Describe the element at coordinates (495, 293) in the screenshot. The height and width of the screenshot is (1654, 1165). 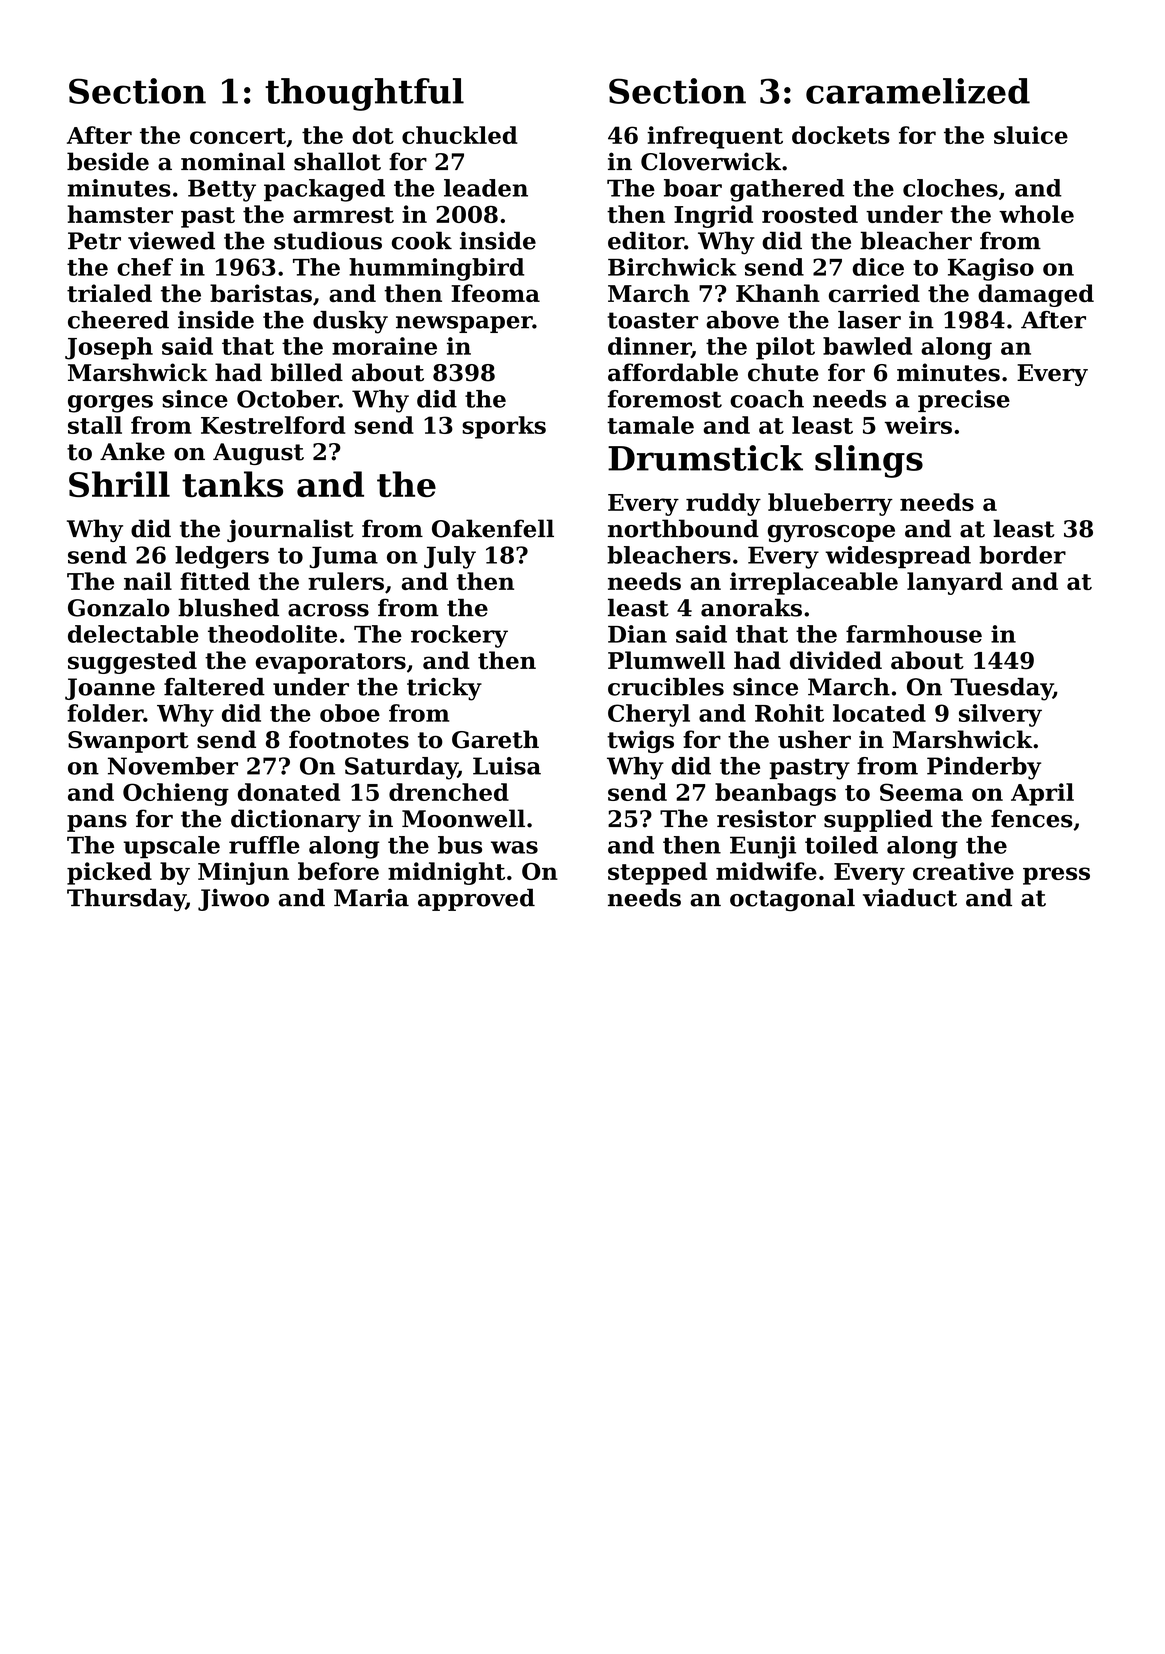
I see `Ifeoma` at that location.
